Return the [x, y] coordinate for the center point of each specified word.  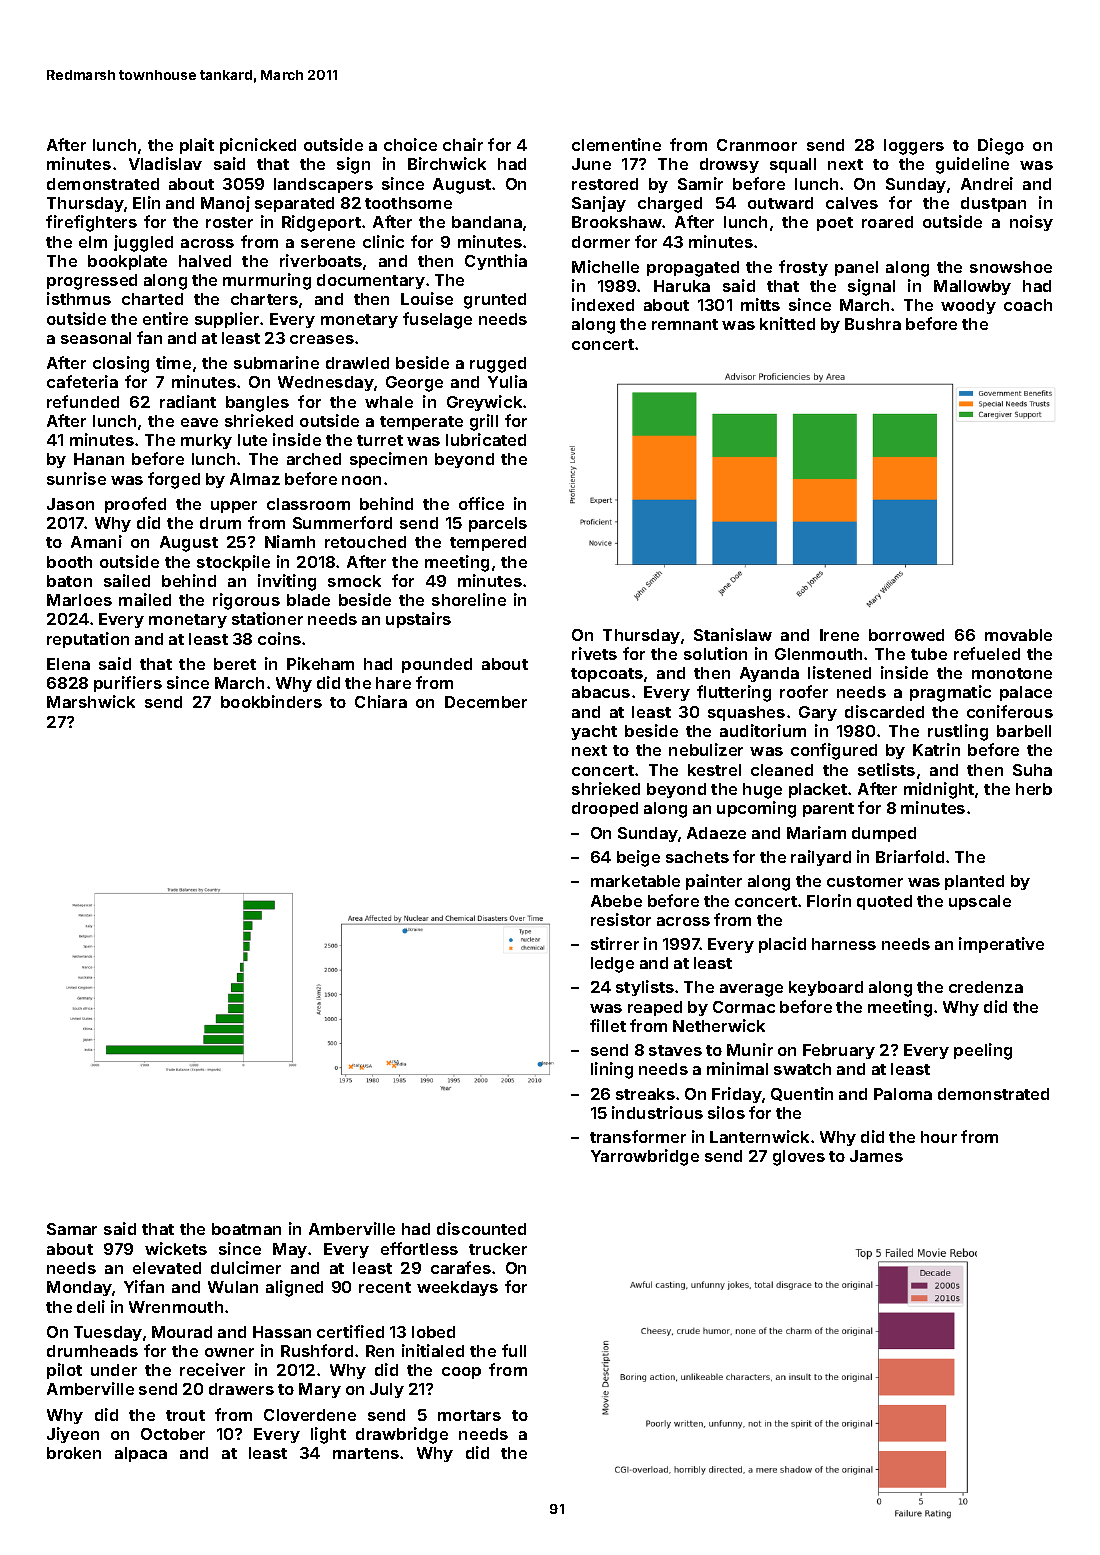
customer [865, 881]
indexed [603, 304]
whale [389, 402]
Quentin [802, 1094]
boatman [246, 1229]
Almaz [255, 479]
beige [638, 858]
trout [185, 1415]
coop [461, 1373]
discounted [481, 1228]
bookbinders [271, 701]
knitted [787, 323]
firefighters [91, 223]
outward [780, 203]
